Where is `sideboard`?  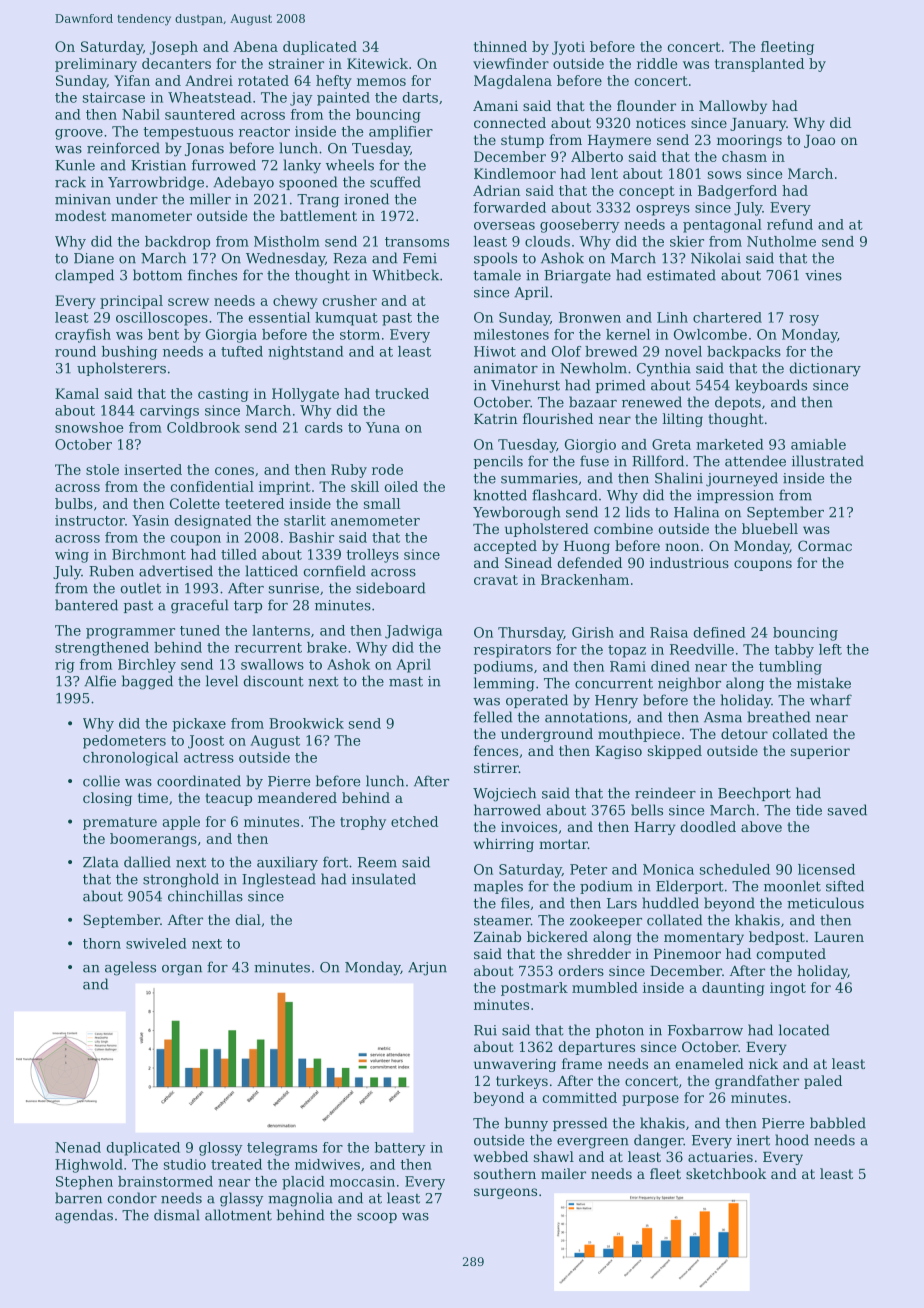 sideboard is located at coordinates (390, 588).
